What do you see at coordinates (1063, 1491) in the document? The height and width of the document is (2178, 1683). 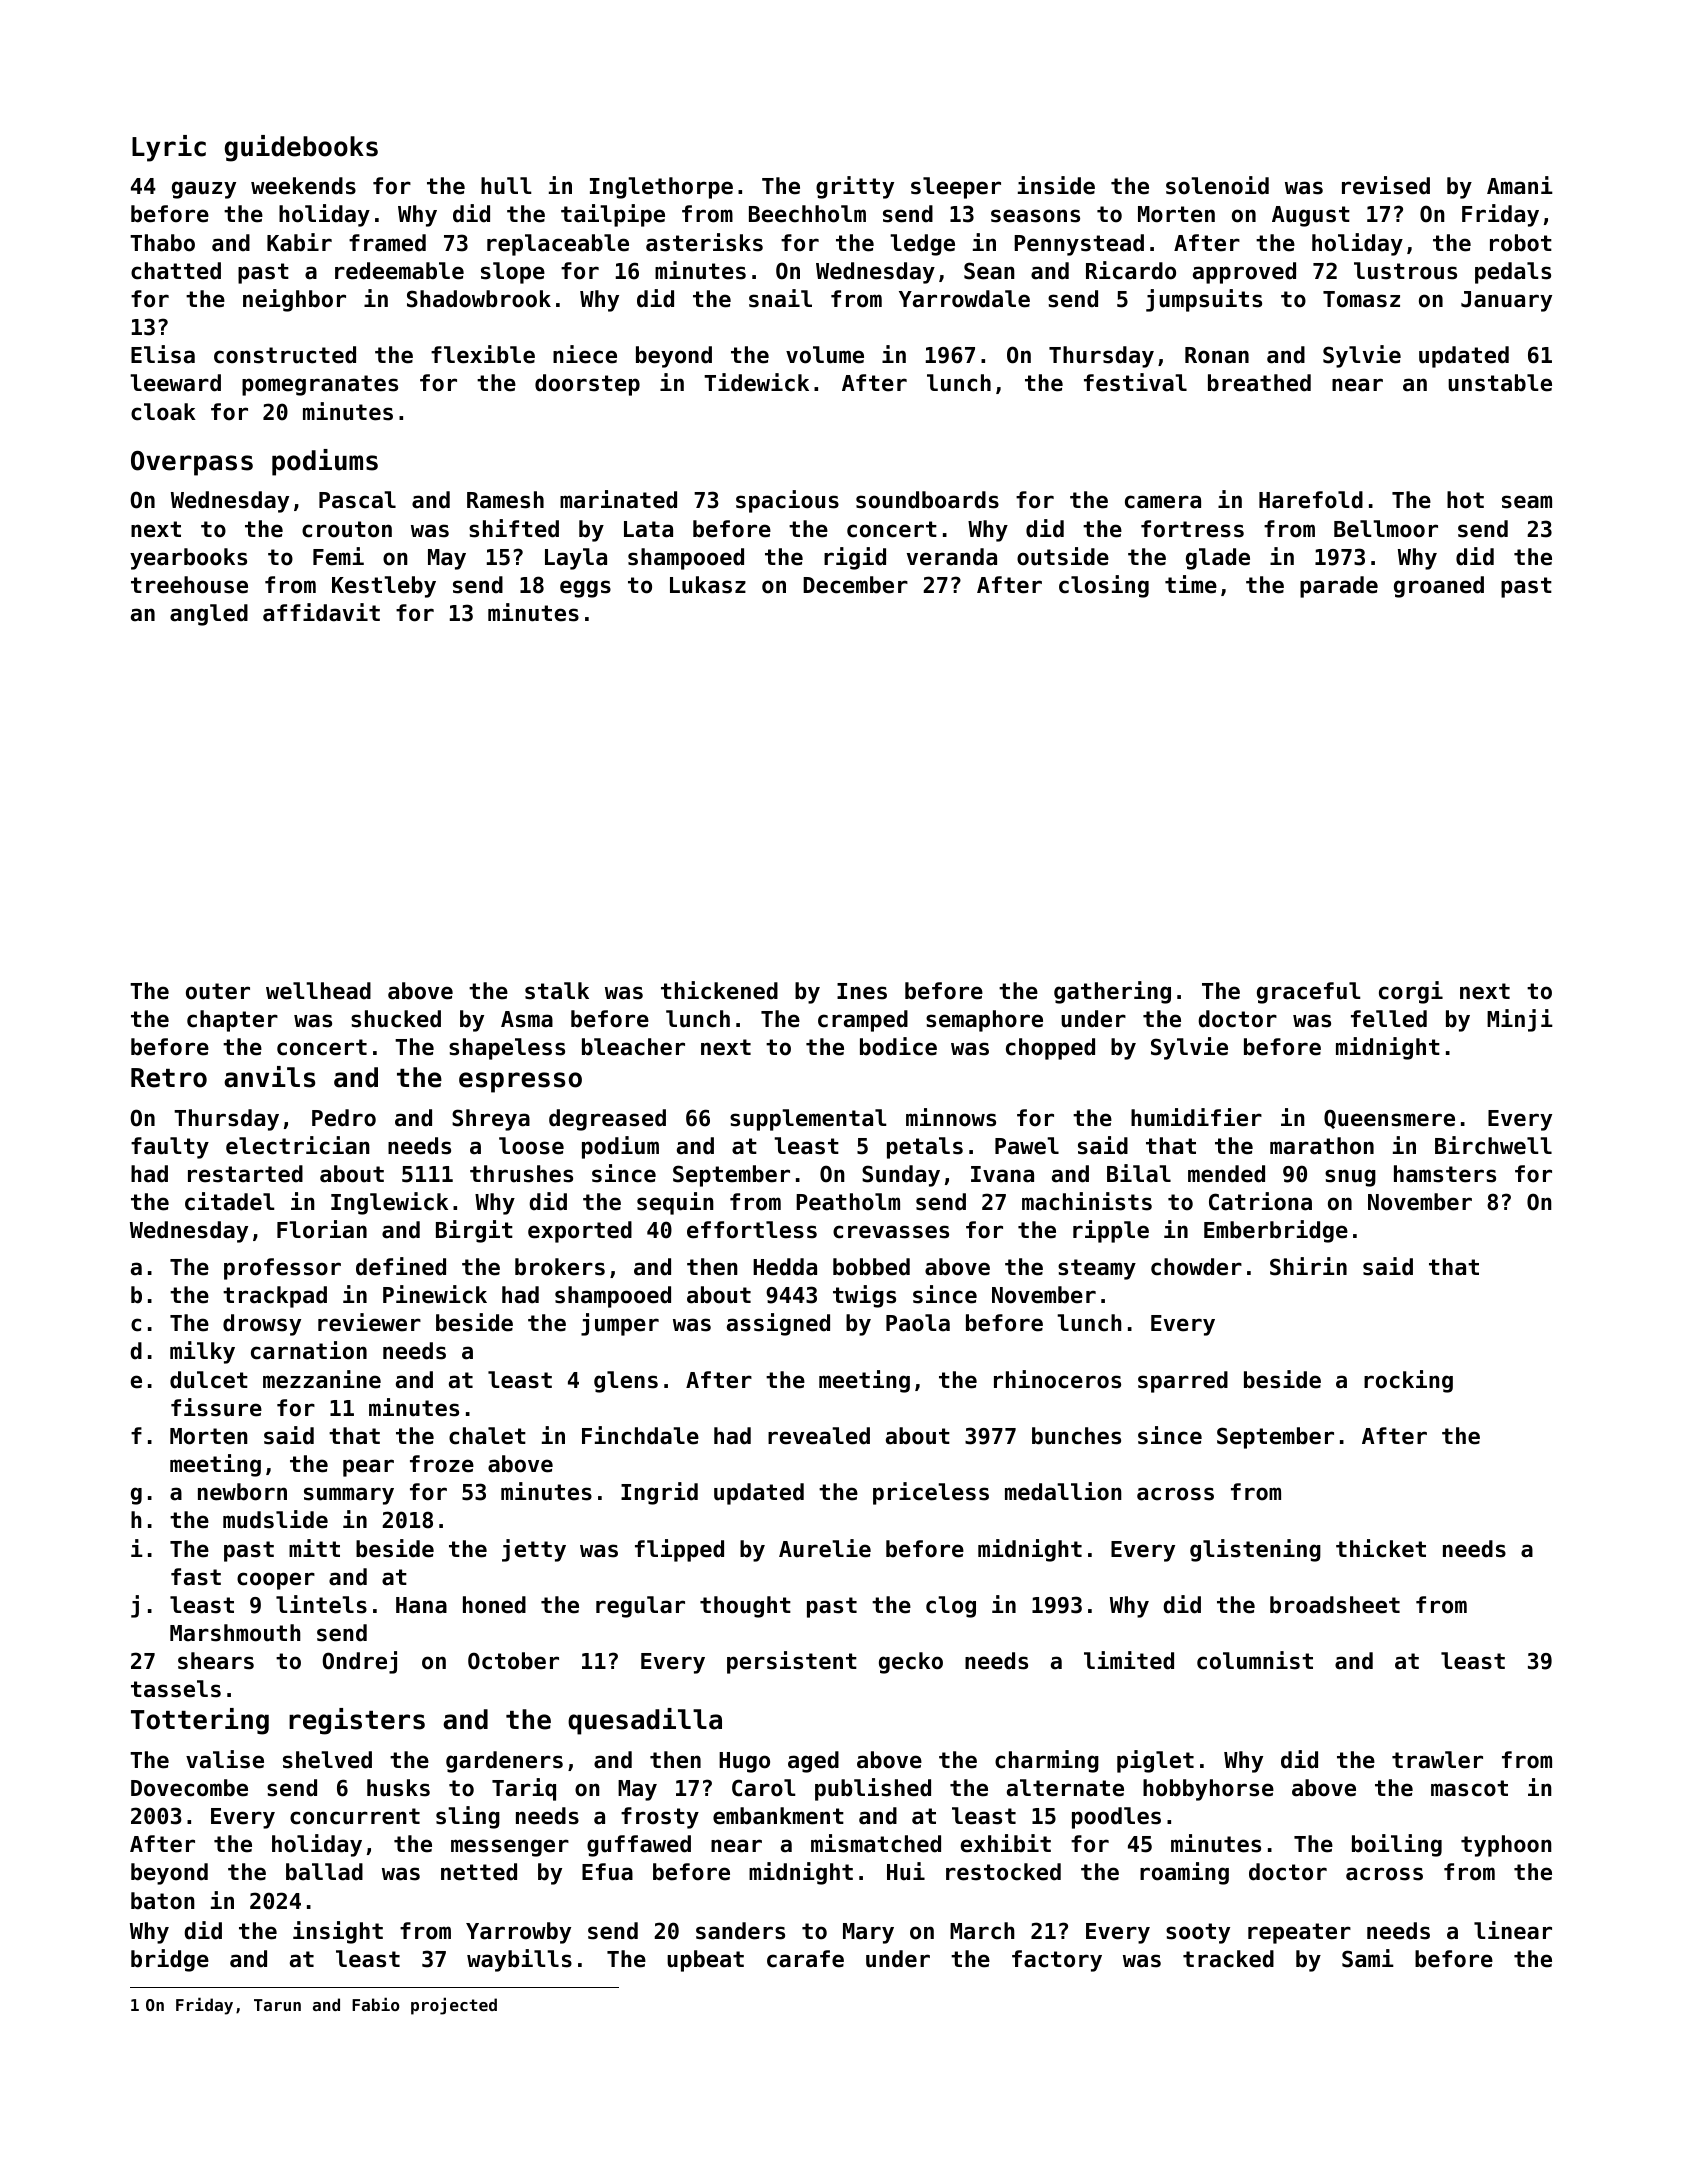 I see `medallion` at bounding box center [1063, 1491].
